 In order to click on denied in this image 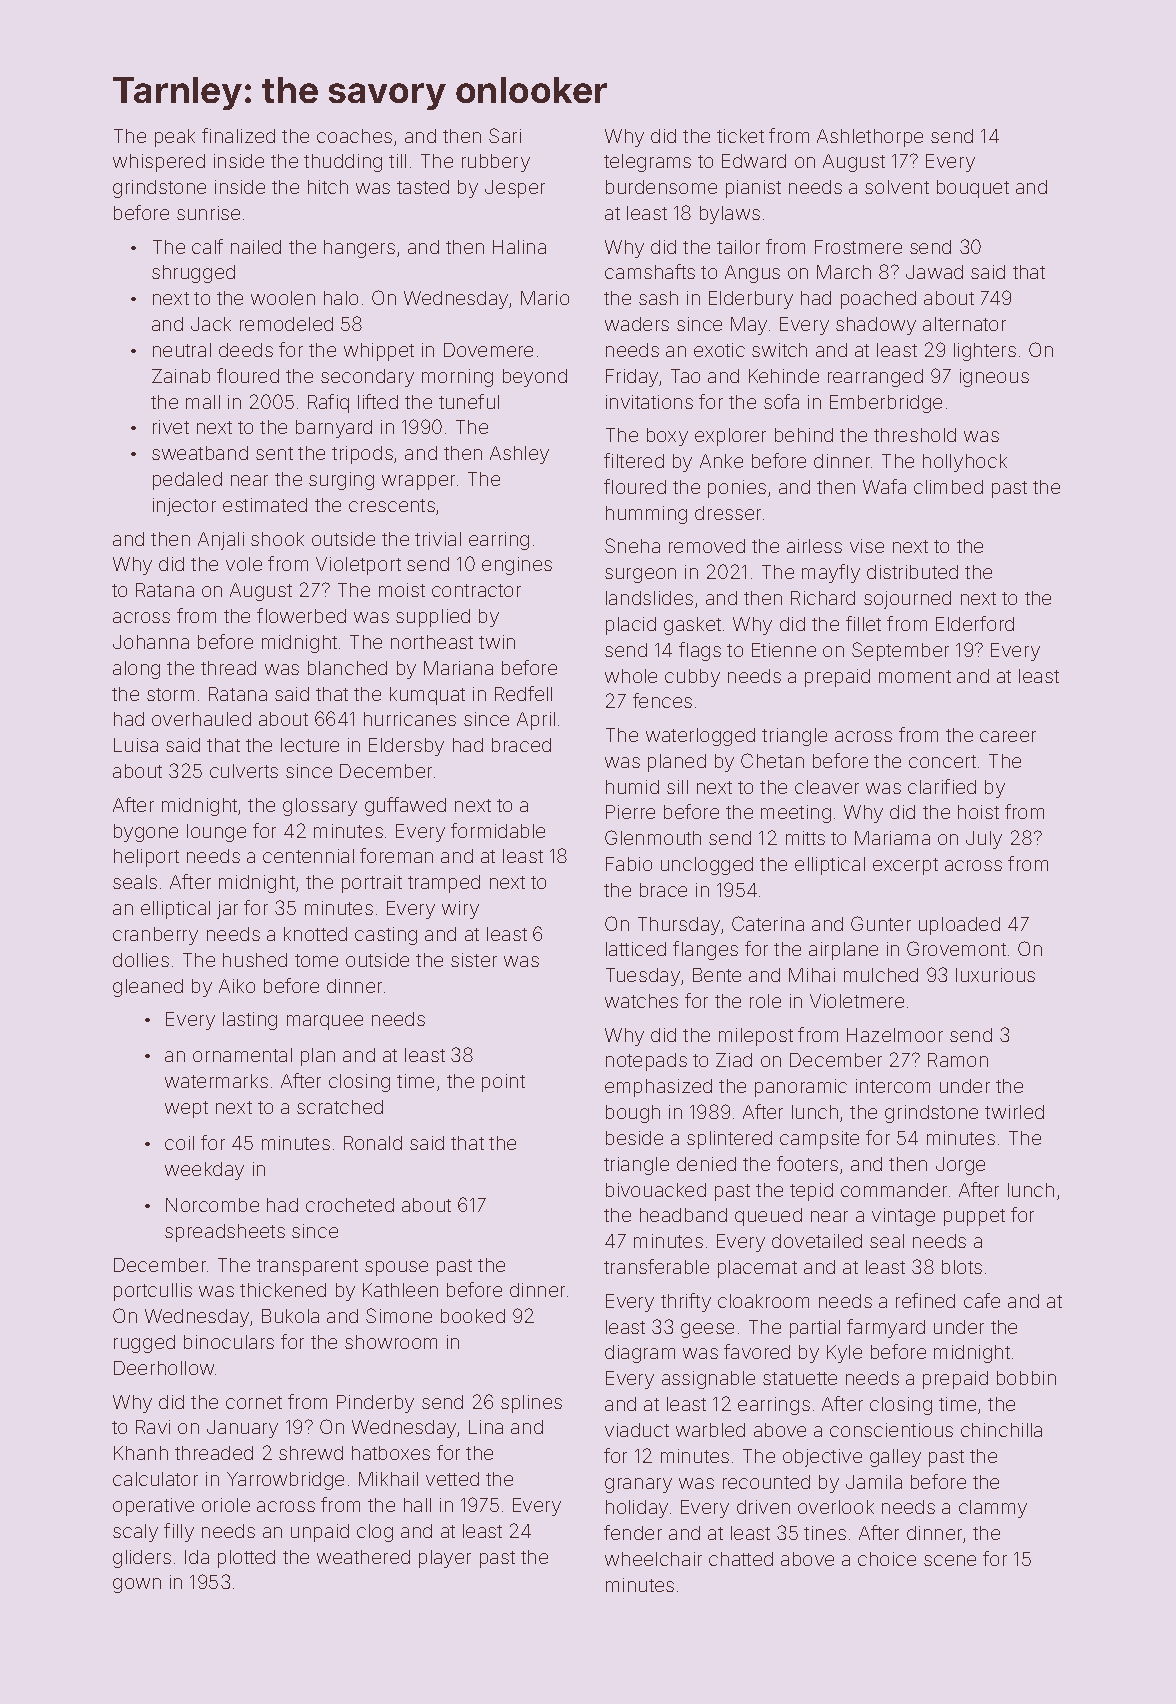, I will do `click(706, 1164)`.
